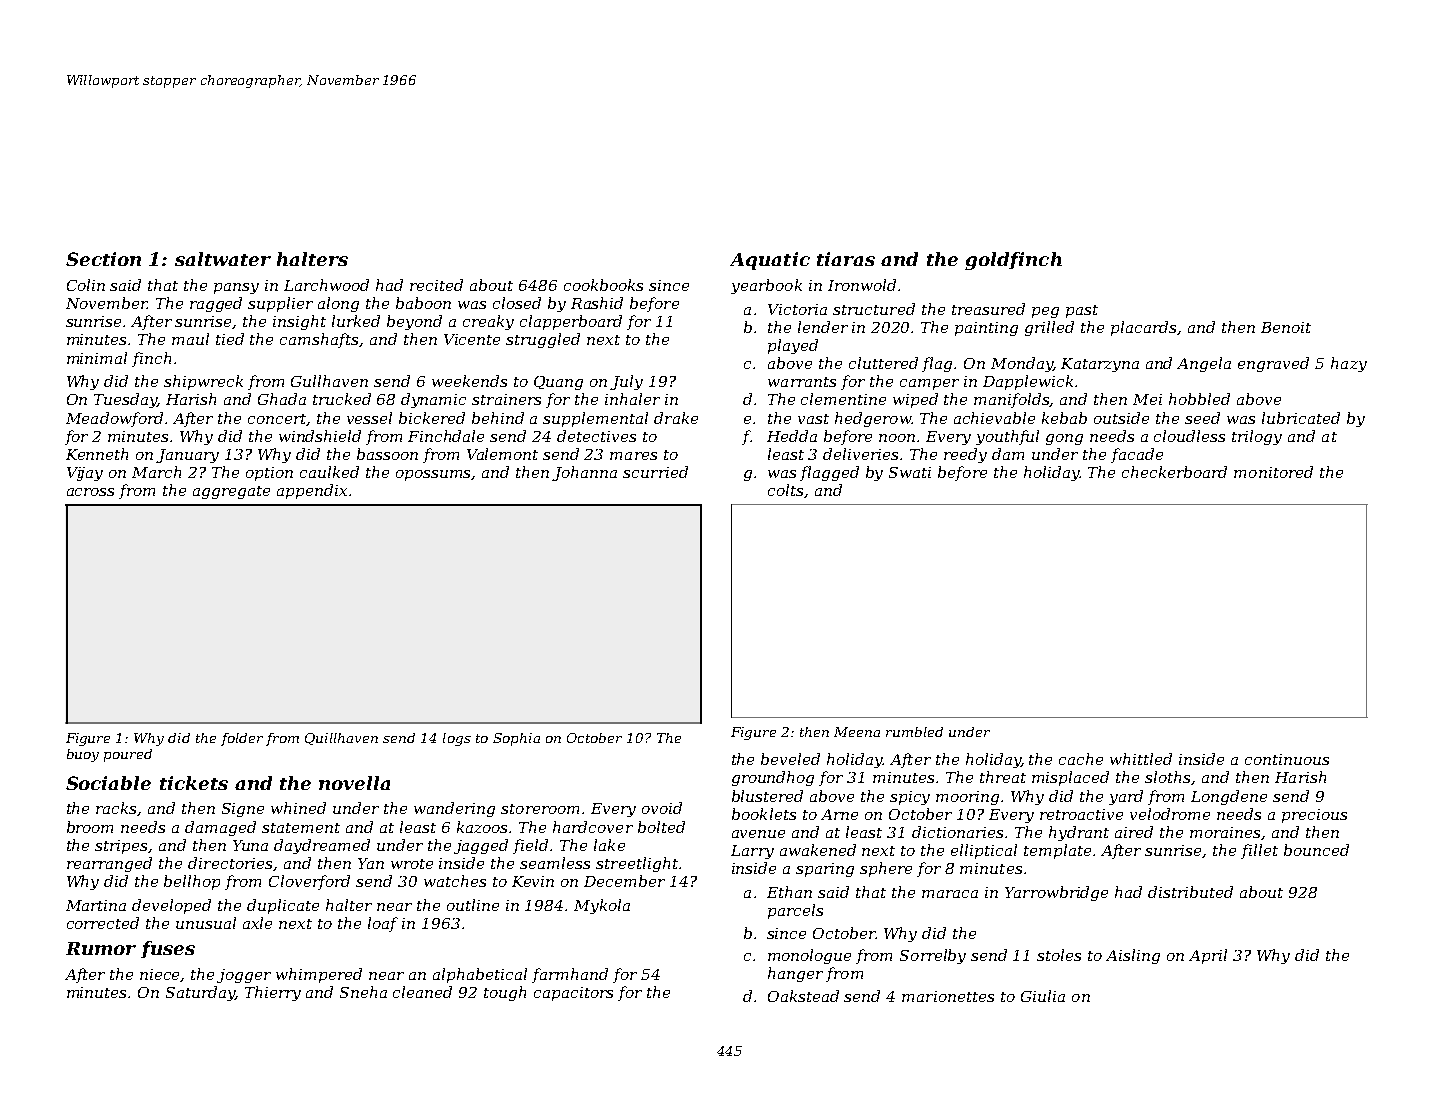 This screenshot has height=1108, width=1433. I want to click on loaf, so click(383, 924).
